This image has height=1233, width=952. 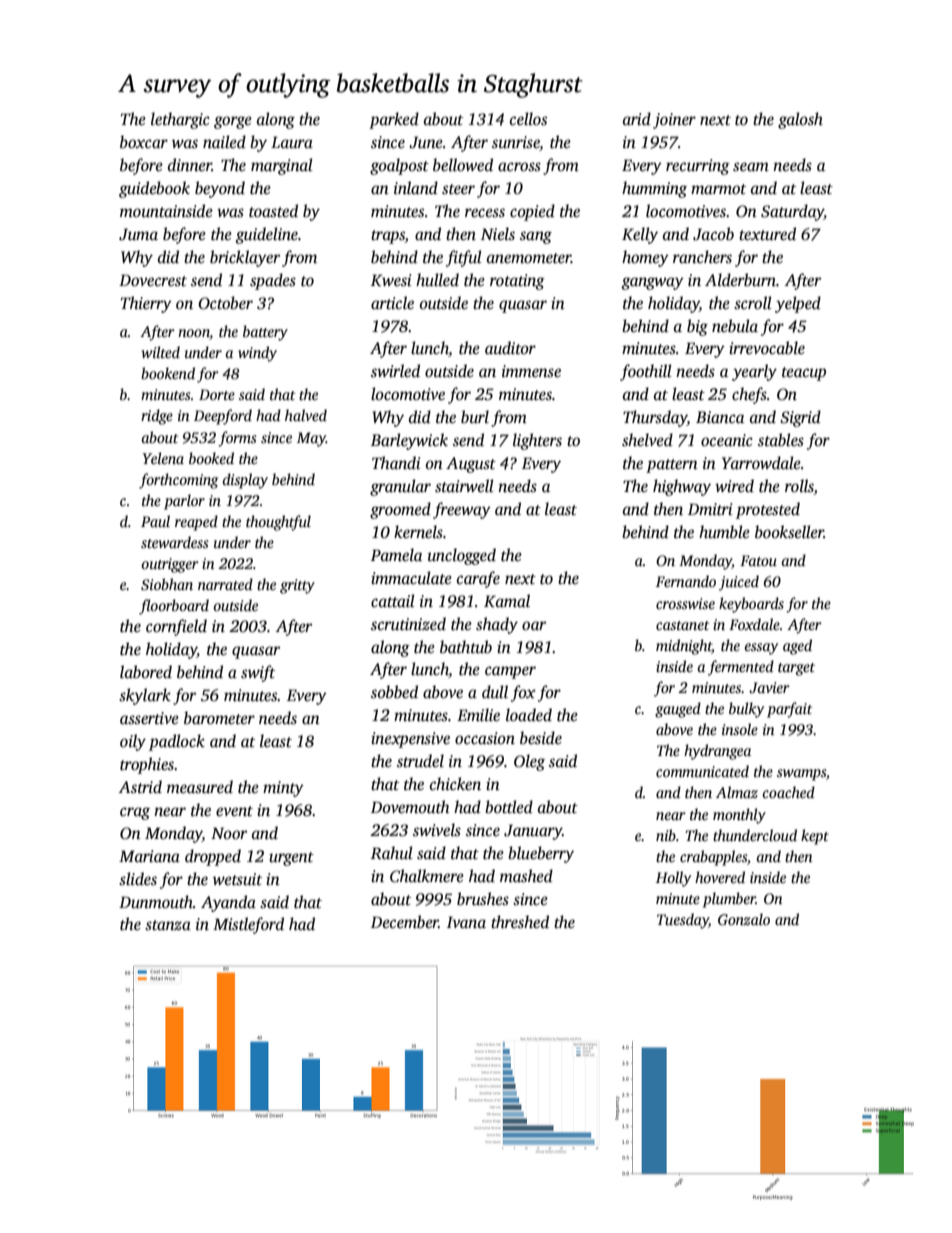 I want to click on guidebook, so click(x=154, y=189).
